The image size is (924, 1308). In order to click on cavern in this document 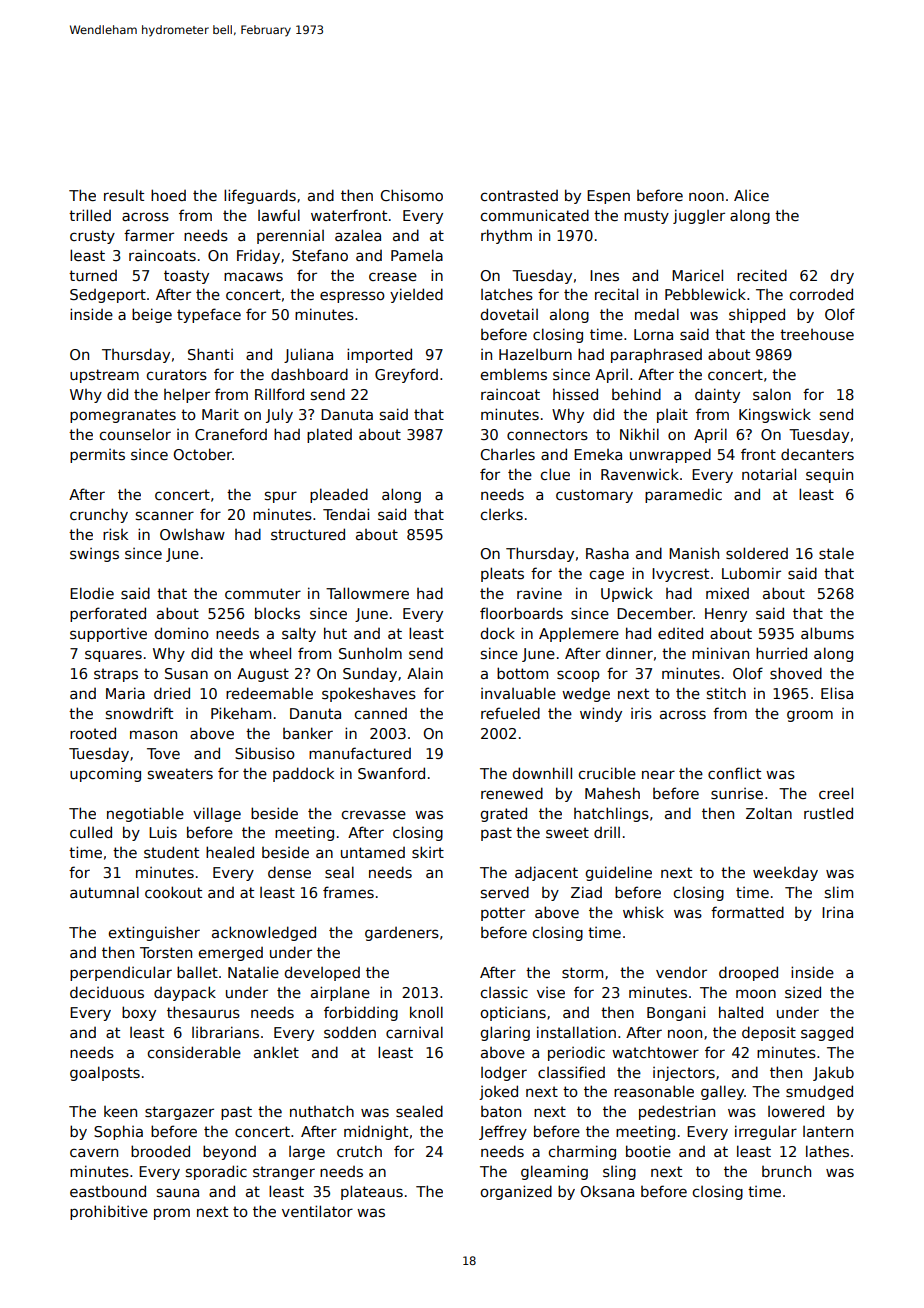, I will do `click(94, 1152)`.
